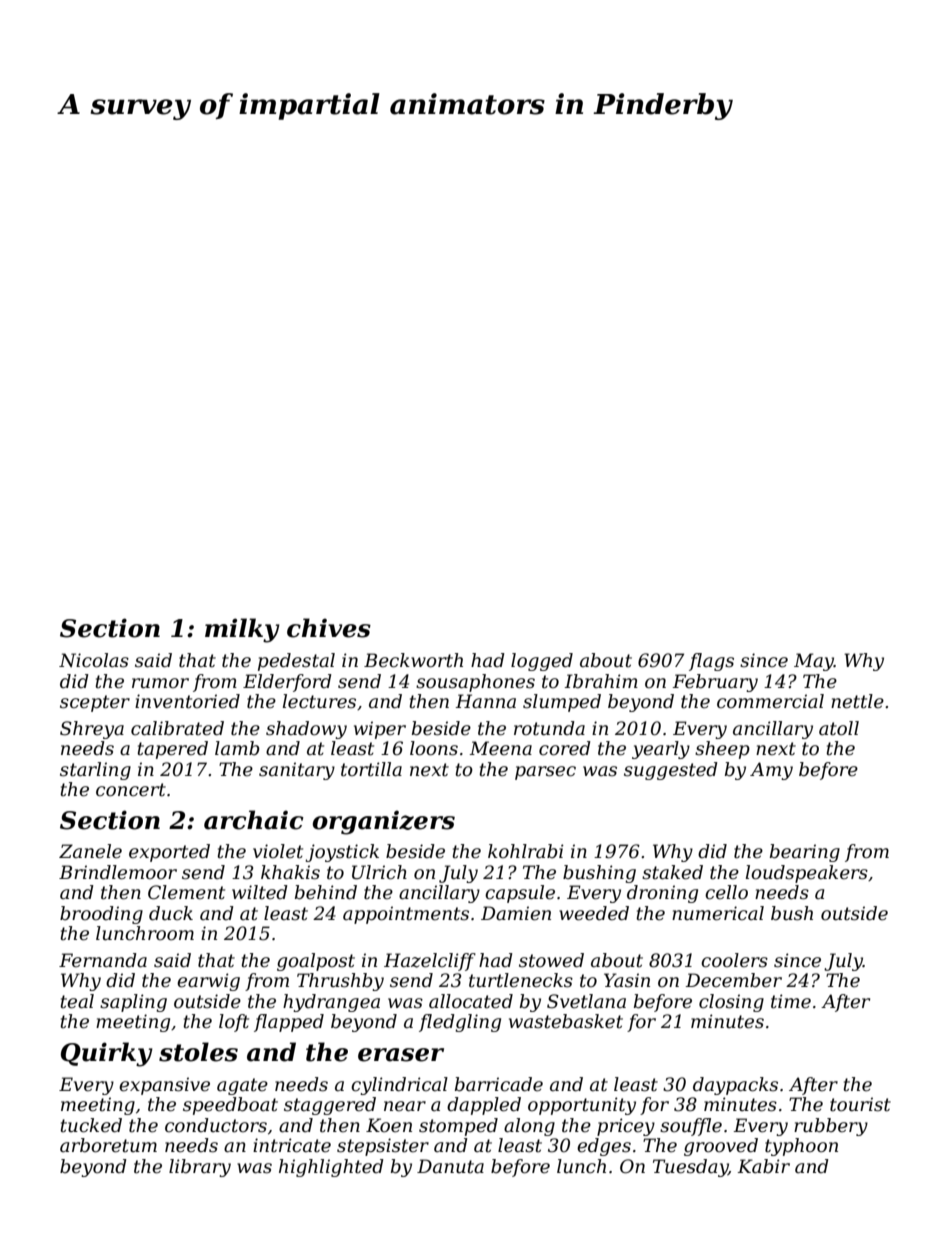 The width and height of the screenshot is (952, 1233). What do you see at coordinates (562, 703) in the screenshot?
I see `slumped` at bounding box center [562, 703].
